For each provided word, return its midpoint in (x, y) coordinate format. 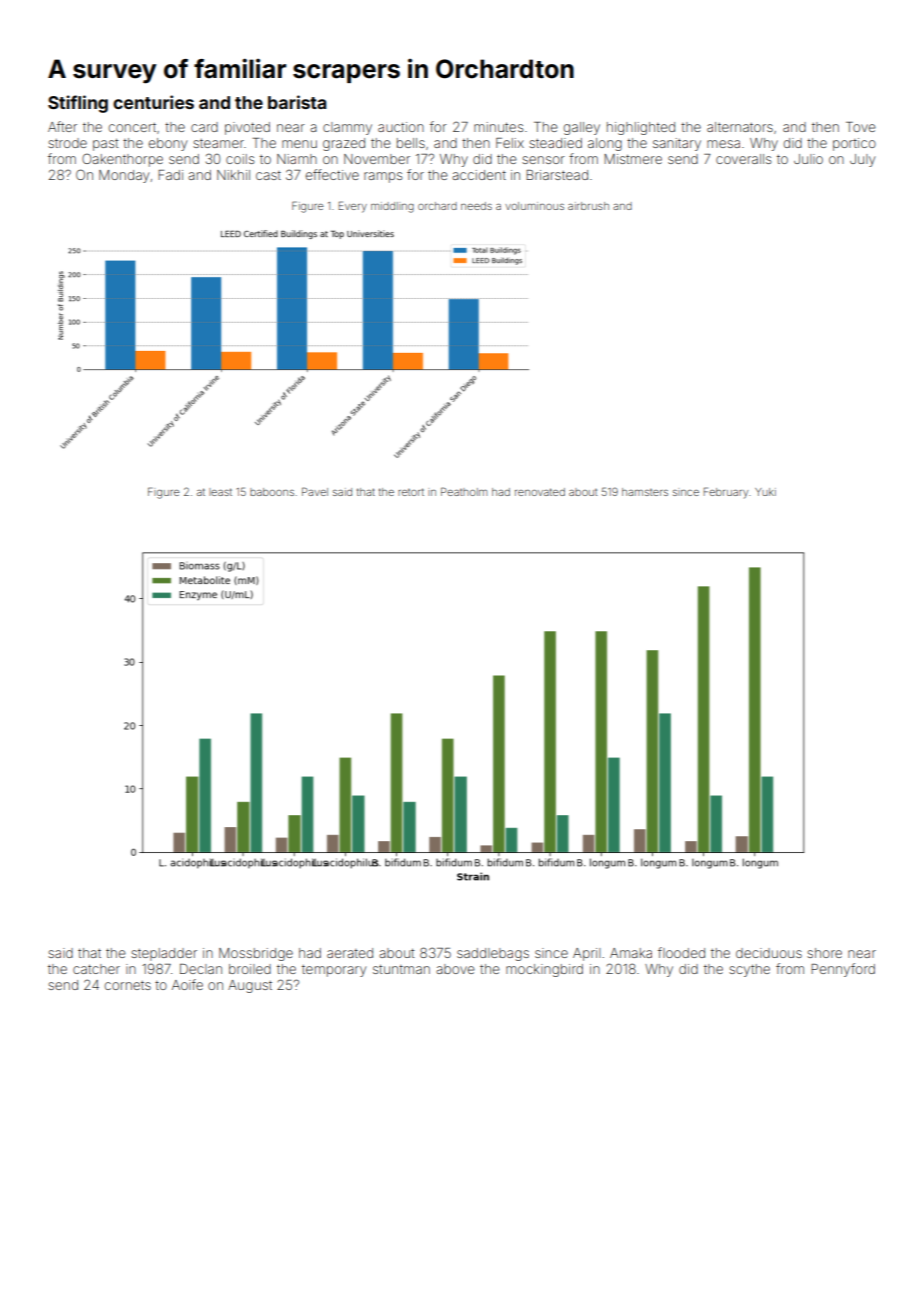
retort (411, 492)
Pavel (315, 491)
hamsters (645, 492)
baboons (272, 492)
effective (332, 174)
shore (824, 953)
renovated (540, 492)
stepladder (164, 954)
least (220, 492)
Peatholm (464, 491)
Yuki (765, 492)
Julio (808, 159)
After (62, 126)
